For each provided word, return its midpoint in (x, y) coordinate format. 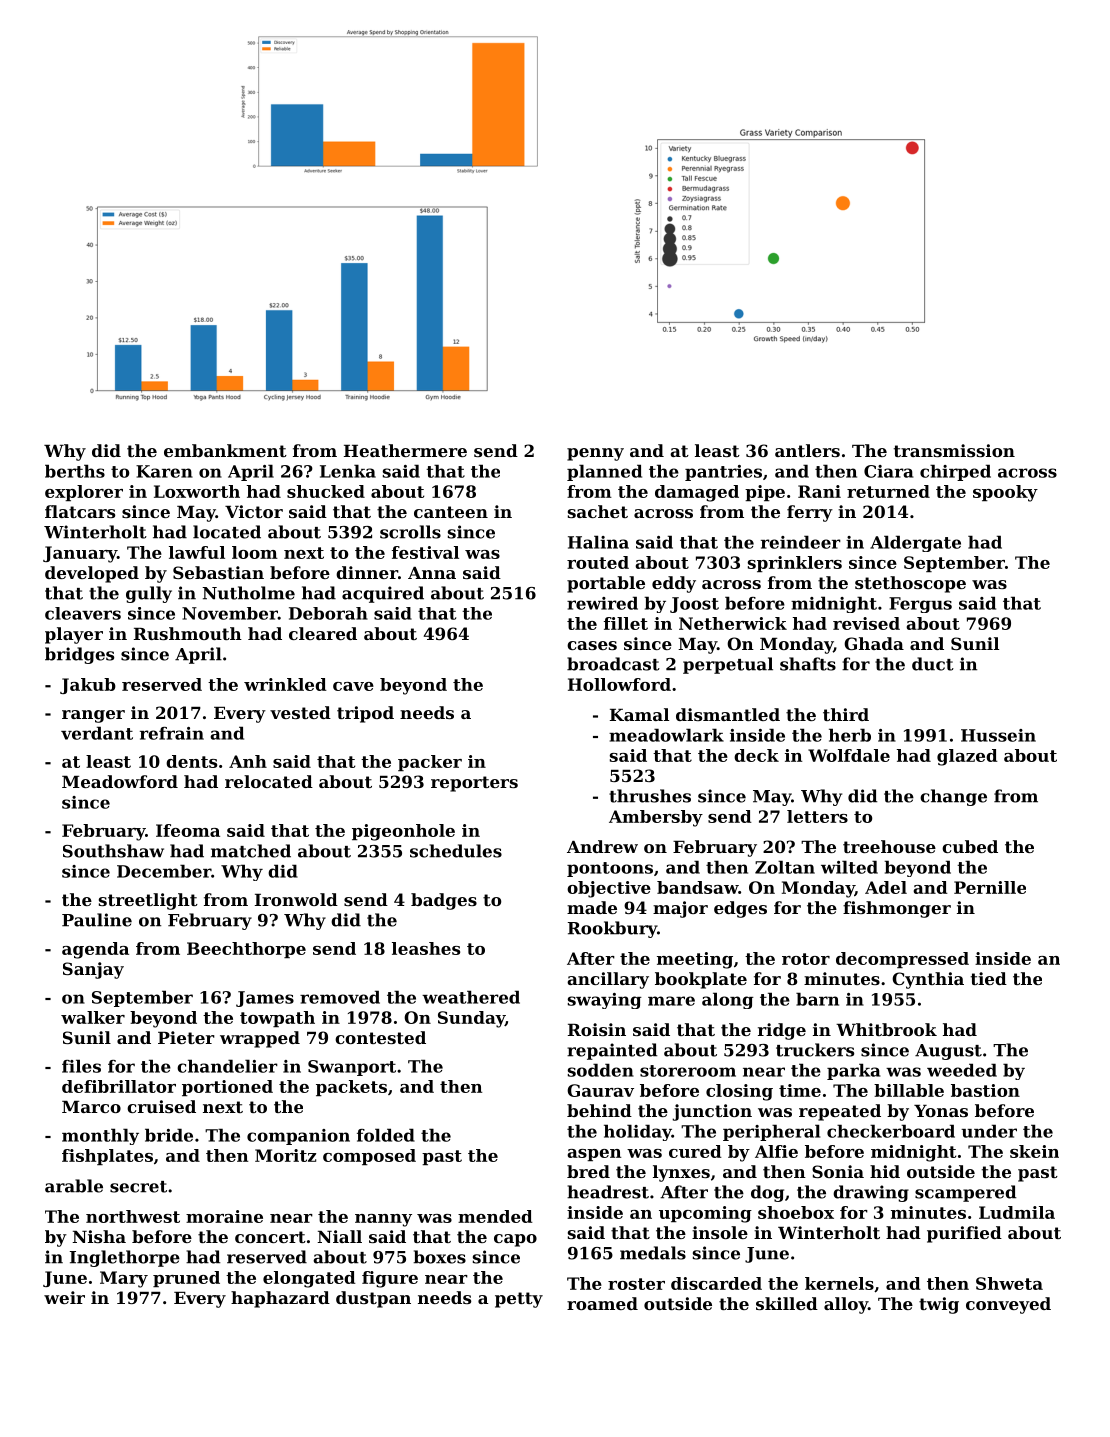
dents (191, 761)
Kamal (639, 714)
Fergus (920, 605)
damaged (697, 493)
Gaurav (600, 1090)
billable (909, 1090)
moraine (224, 1216)
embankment (225, 450)
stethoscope (910, 584)
